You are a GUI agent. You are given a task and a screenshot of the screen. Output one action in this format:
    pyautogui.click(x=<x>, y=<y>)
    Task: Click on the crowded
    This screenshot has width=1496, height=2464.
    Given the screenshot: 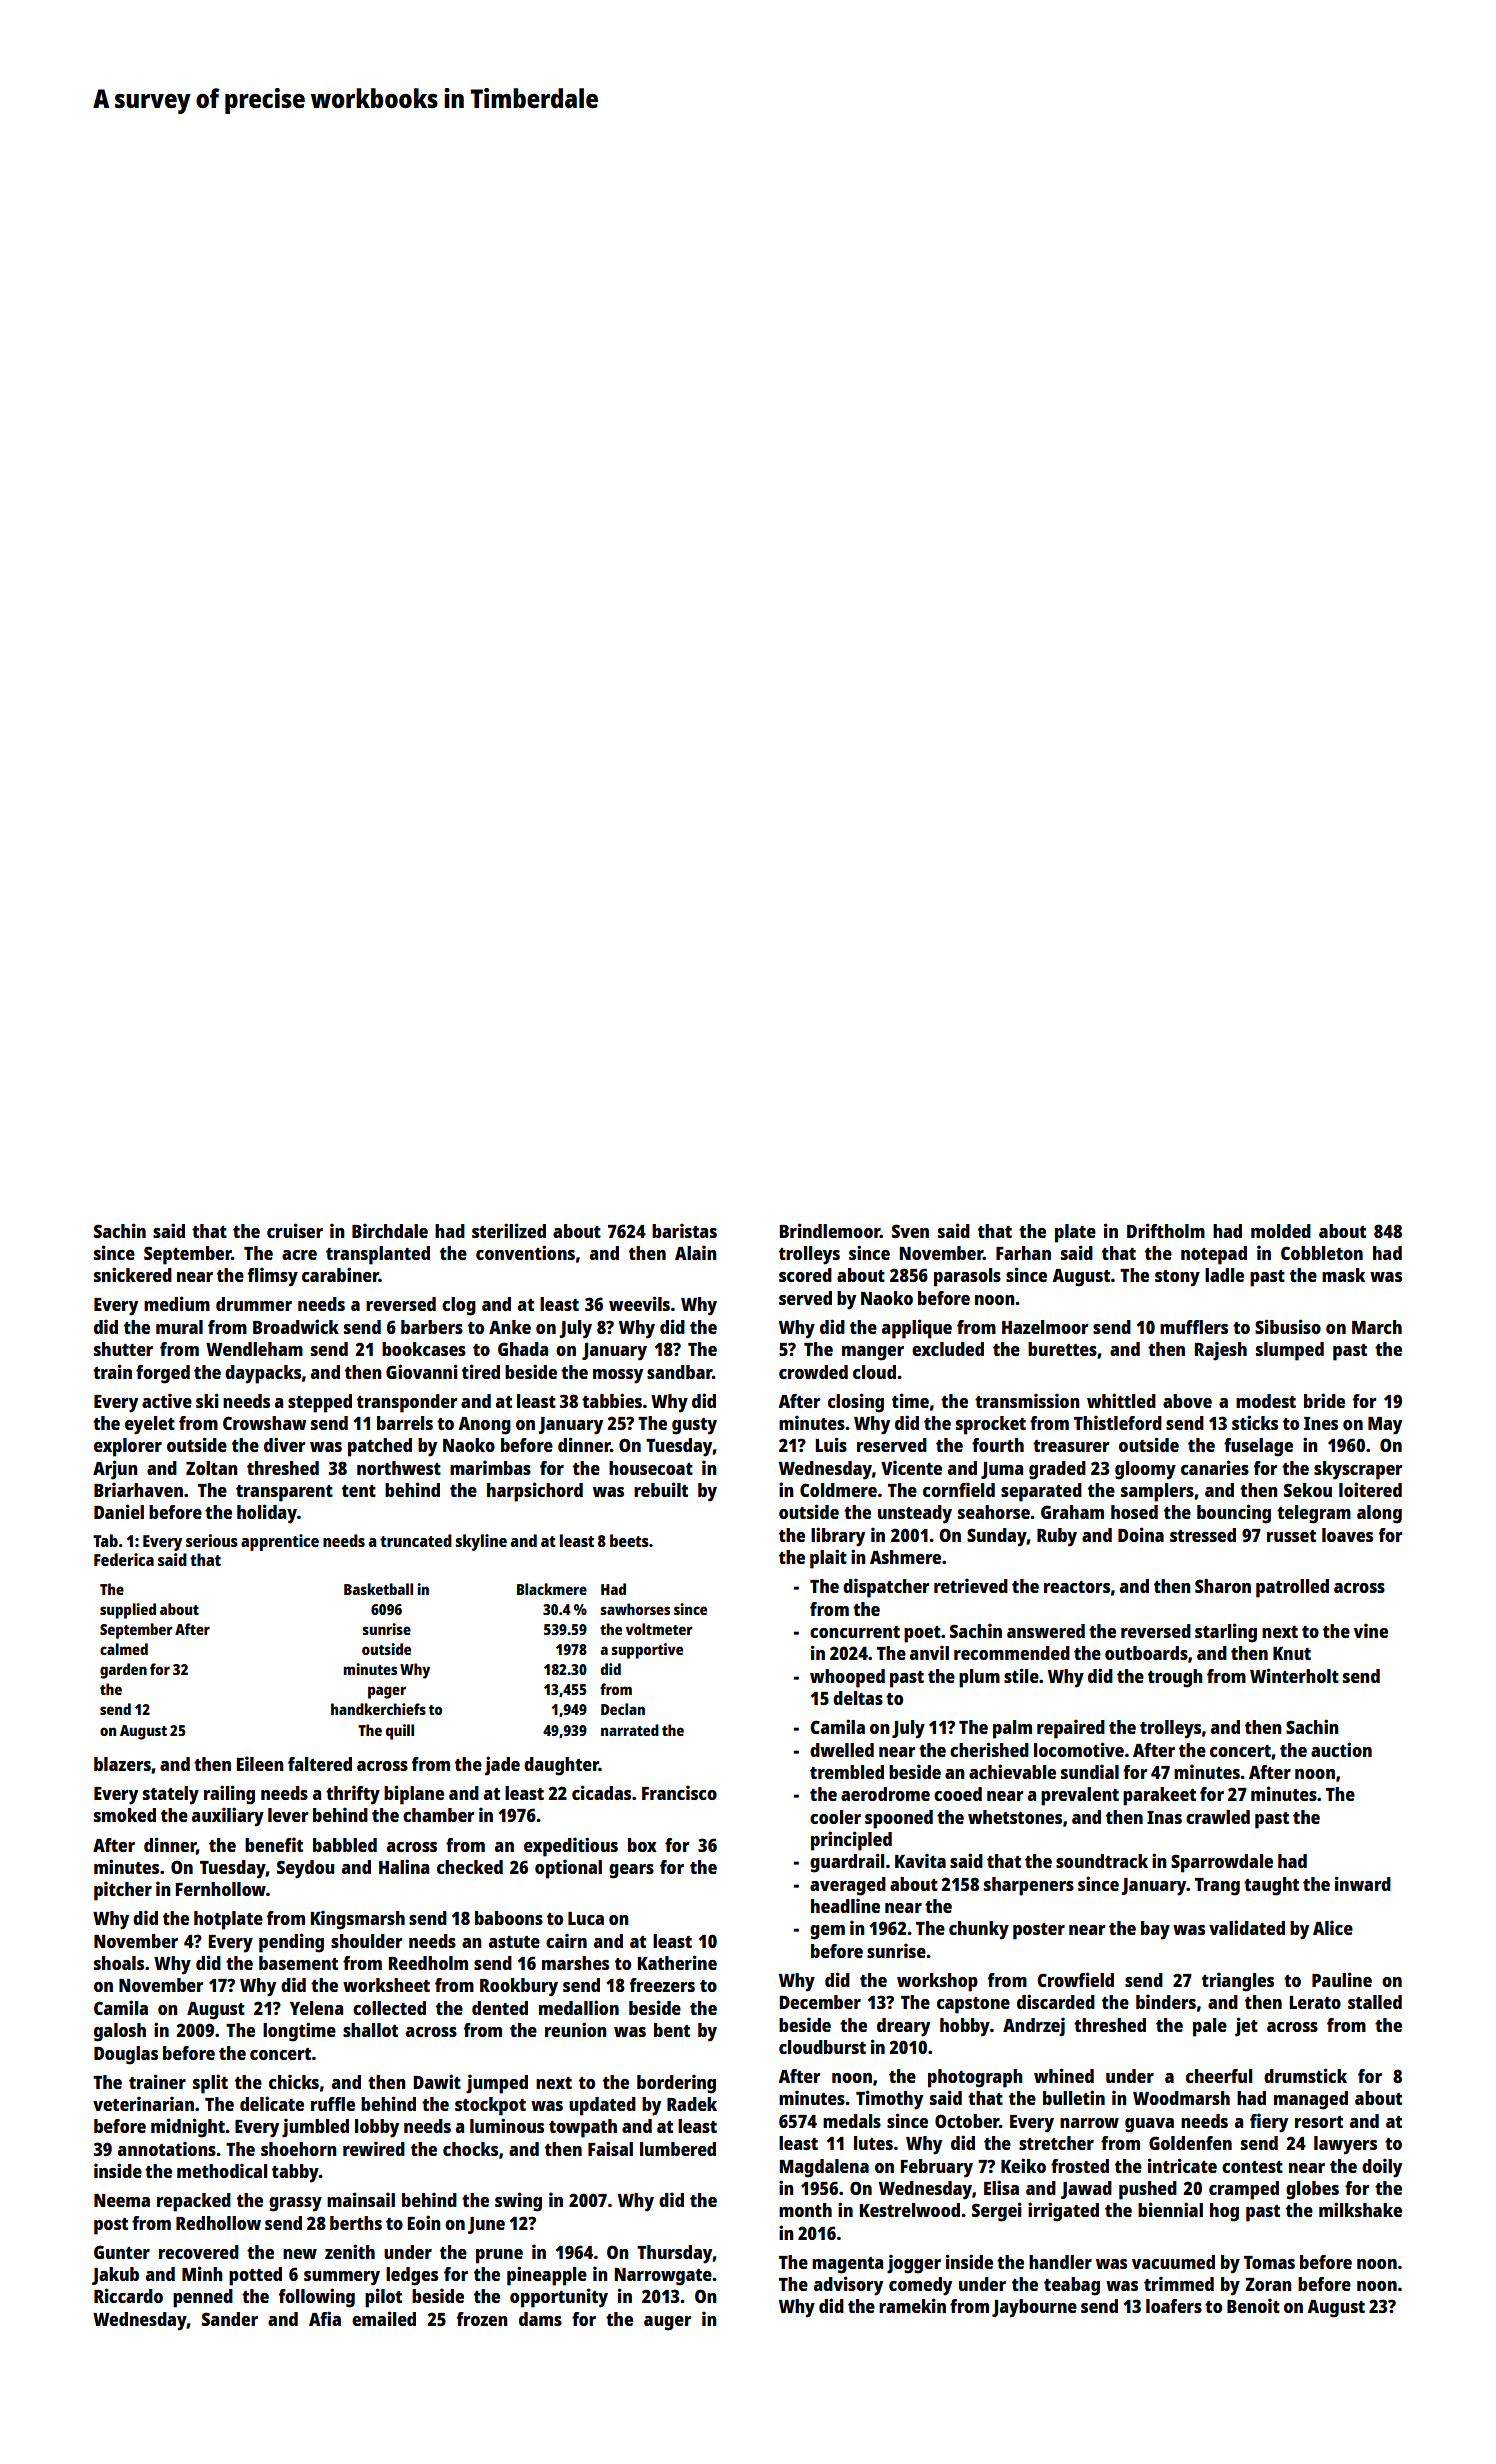 What is the action you would take?
    pyautogui.click(x=813, y=1372)
